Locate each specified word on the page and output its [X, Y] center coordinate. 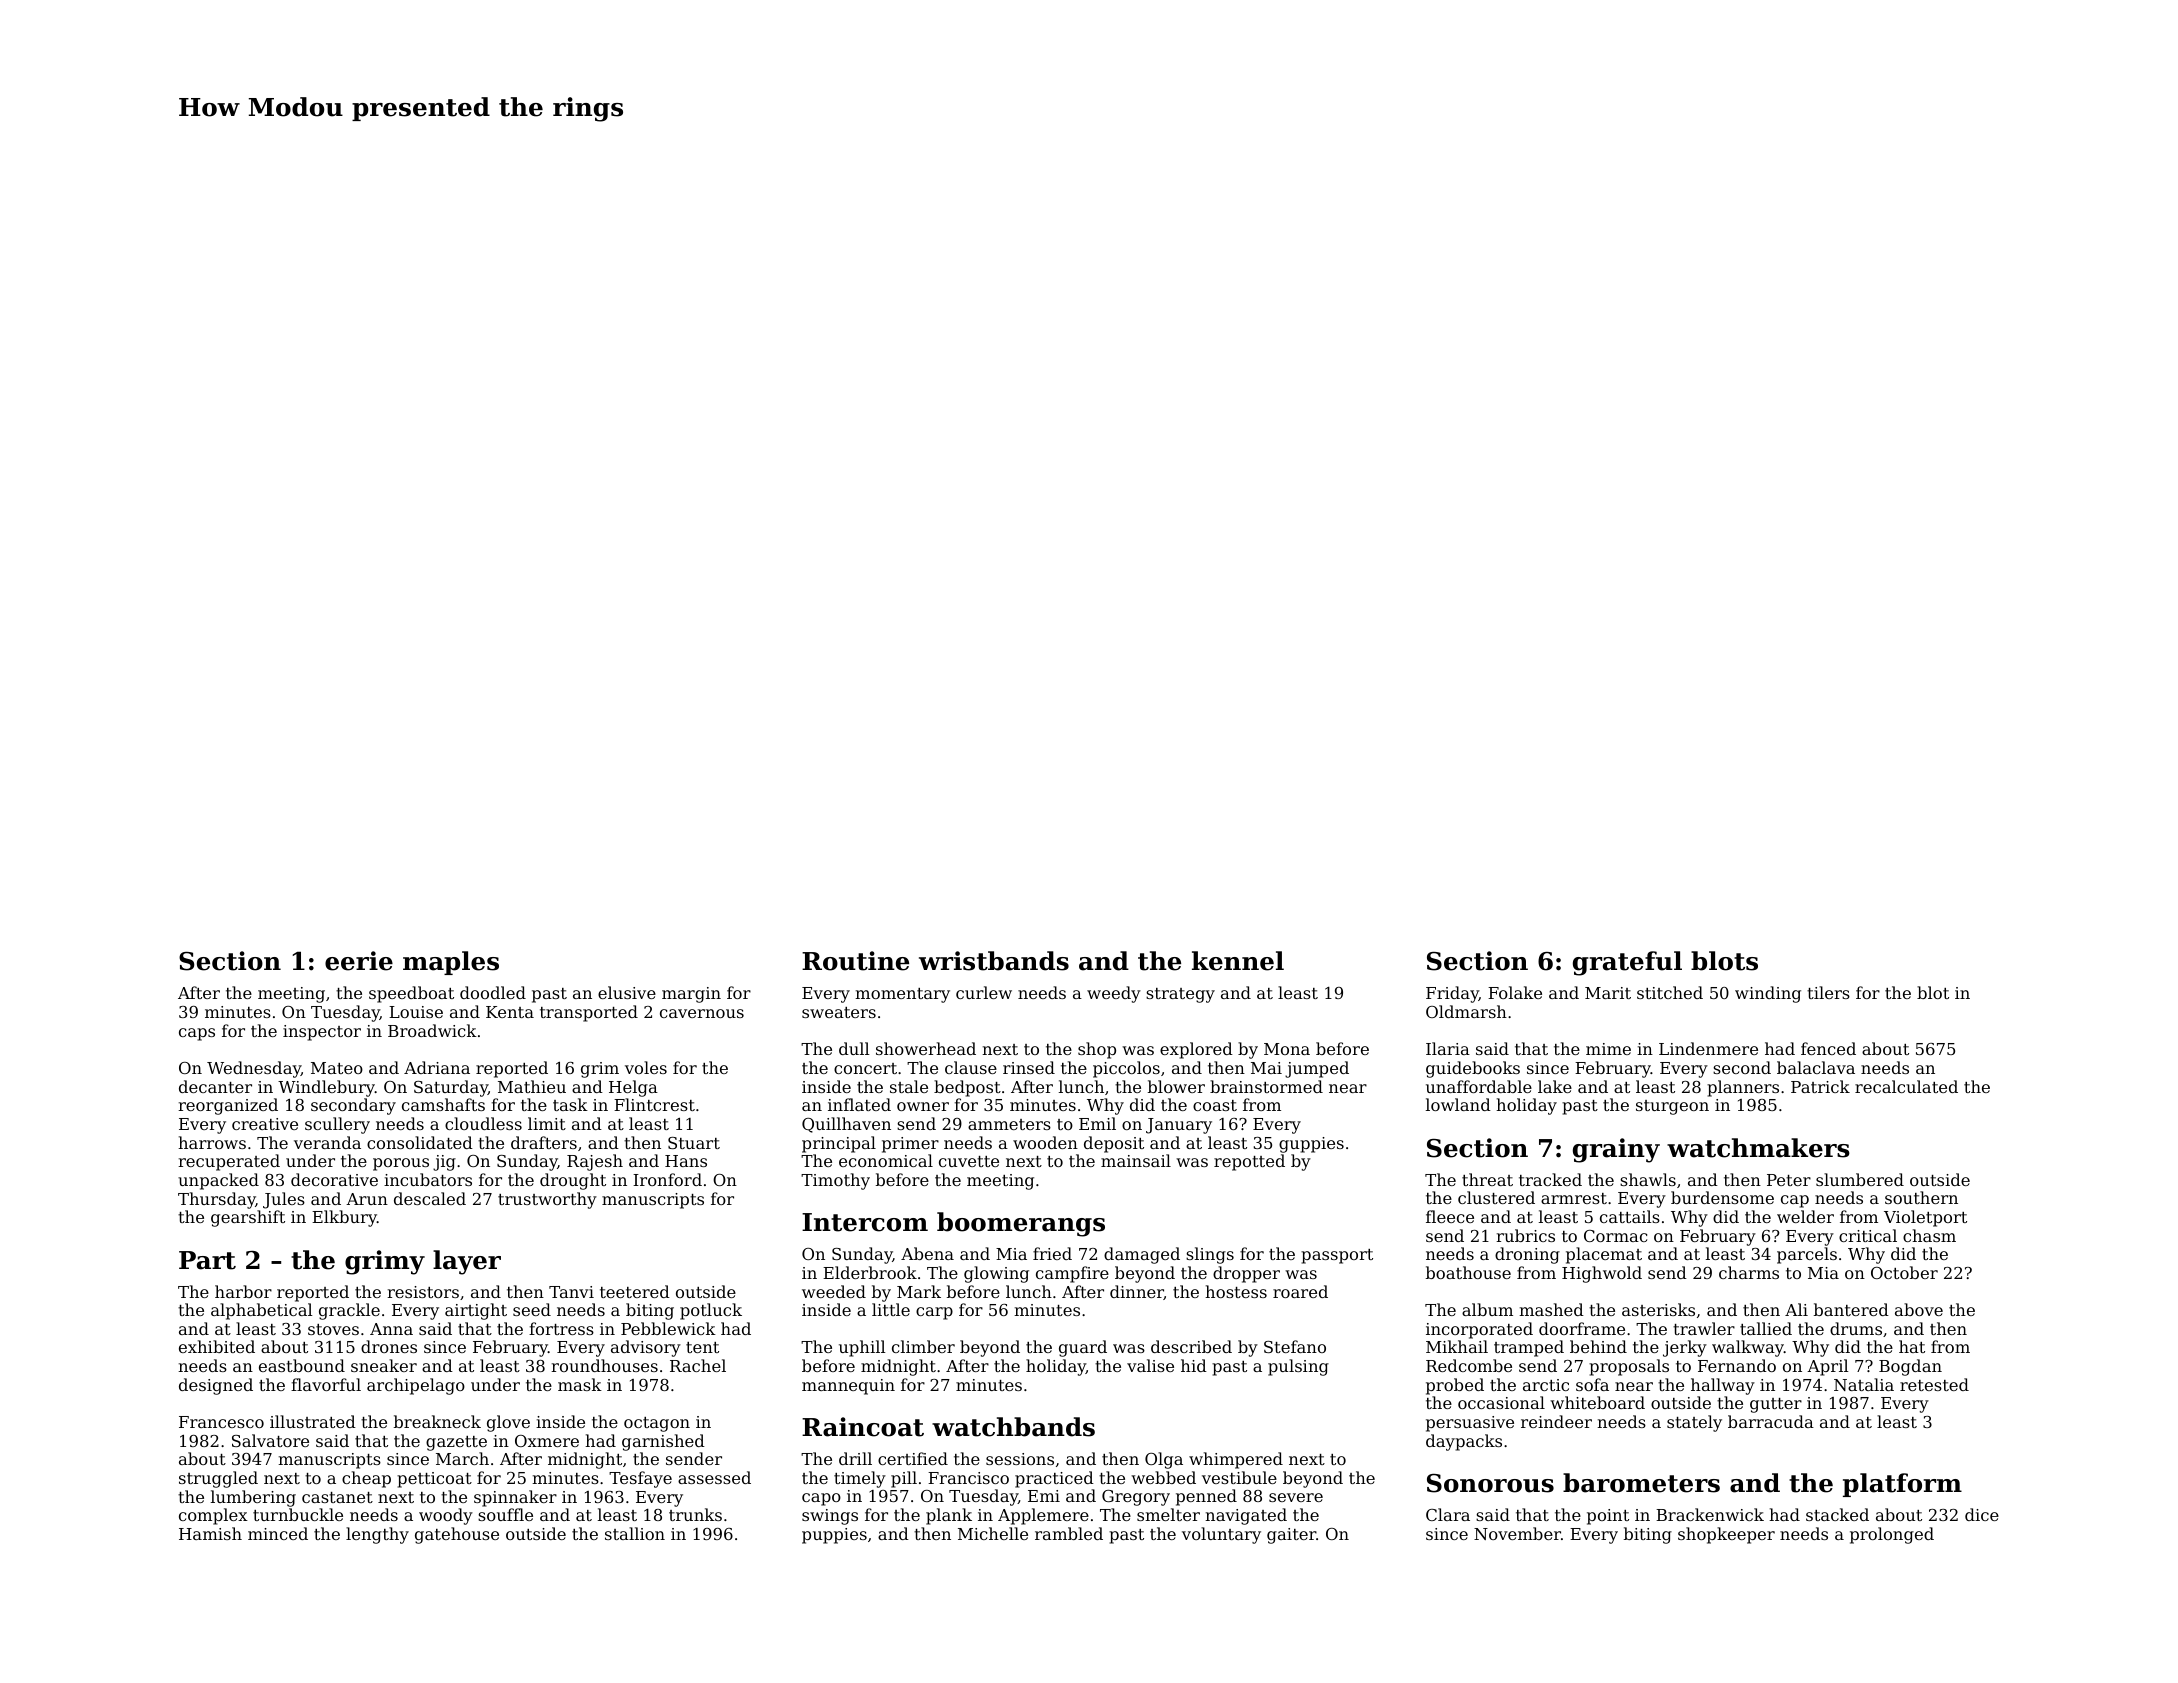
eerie [359, 961]
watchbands [1013, 1427]
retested [1934, 1384]
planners [1743, 1088]
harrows [212, 1142]
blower [1176, 1086]
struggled [218, 1479]
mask [580, 1384]
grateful [1627, 963]
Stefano [1295, 1346]
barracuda [1771, 1421]
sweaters [839, 1012]
